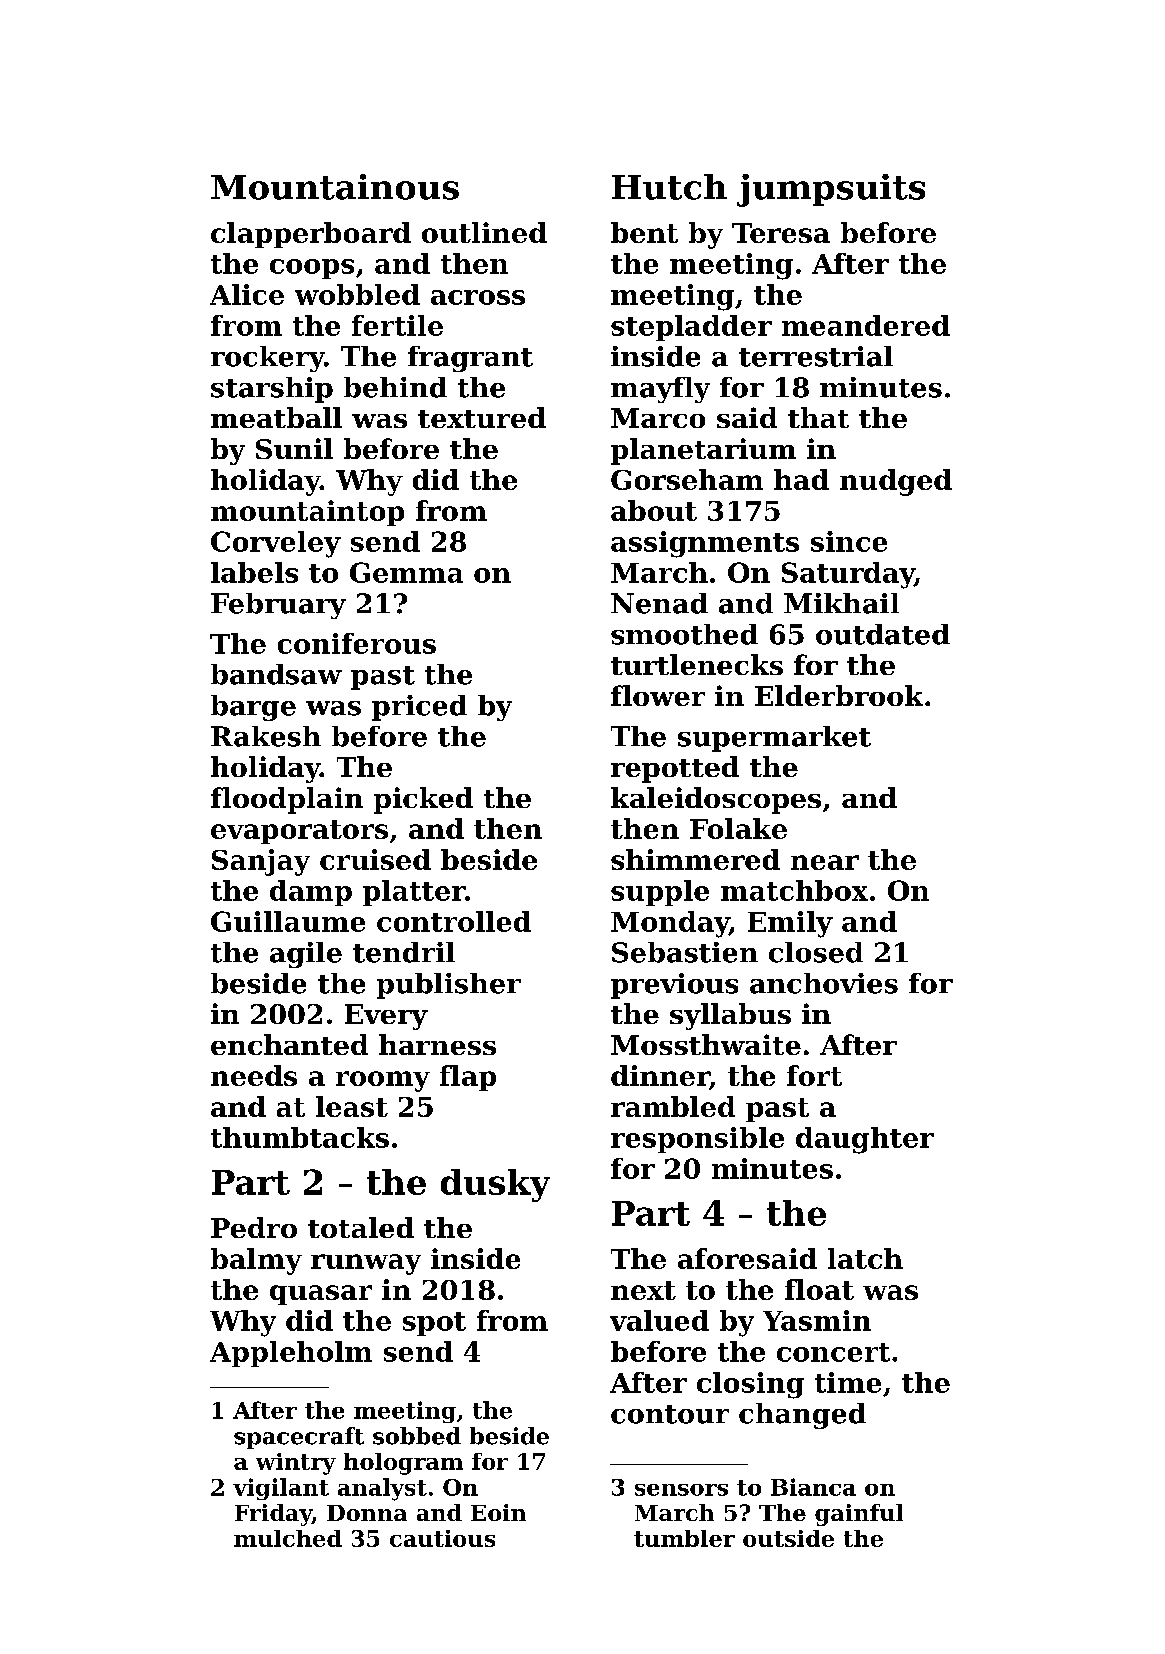 This screenshot has width=1165, height=1654. Describe the element at coordinates (278, 606) in the screenshot. I see `February` at that location.
